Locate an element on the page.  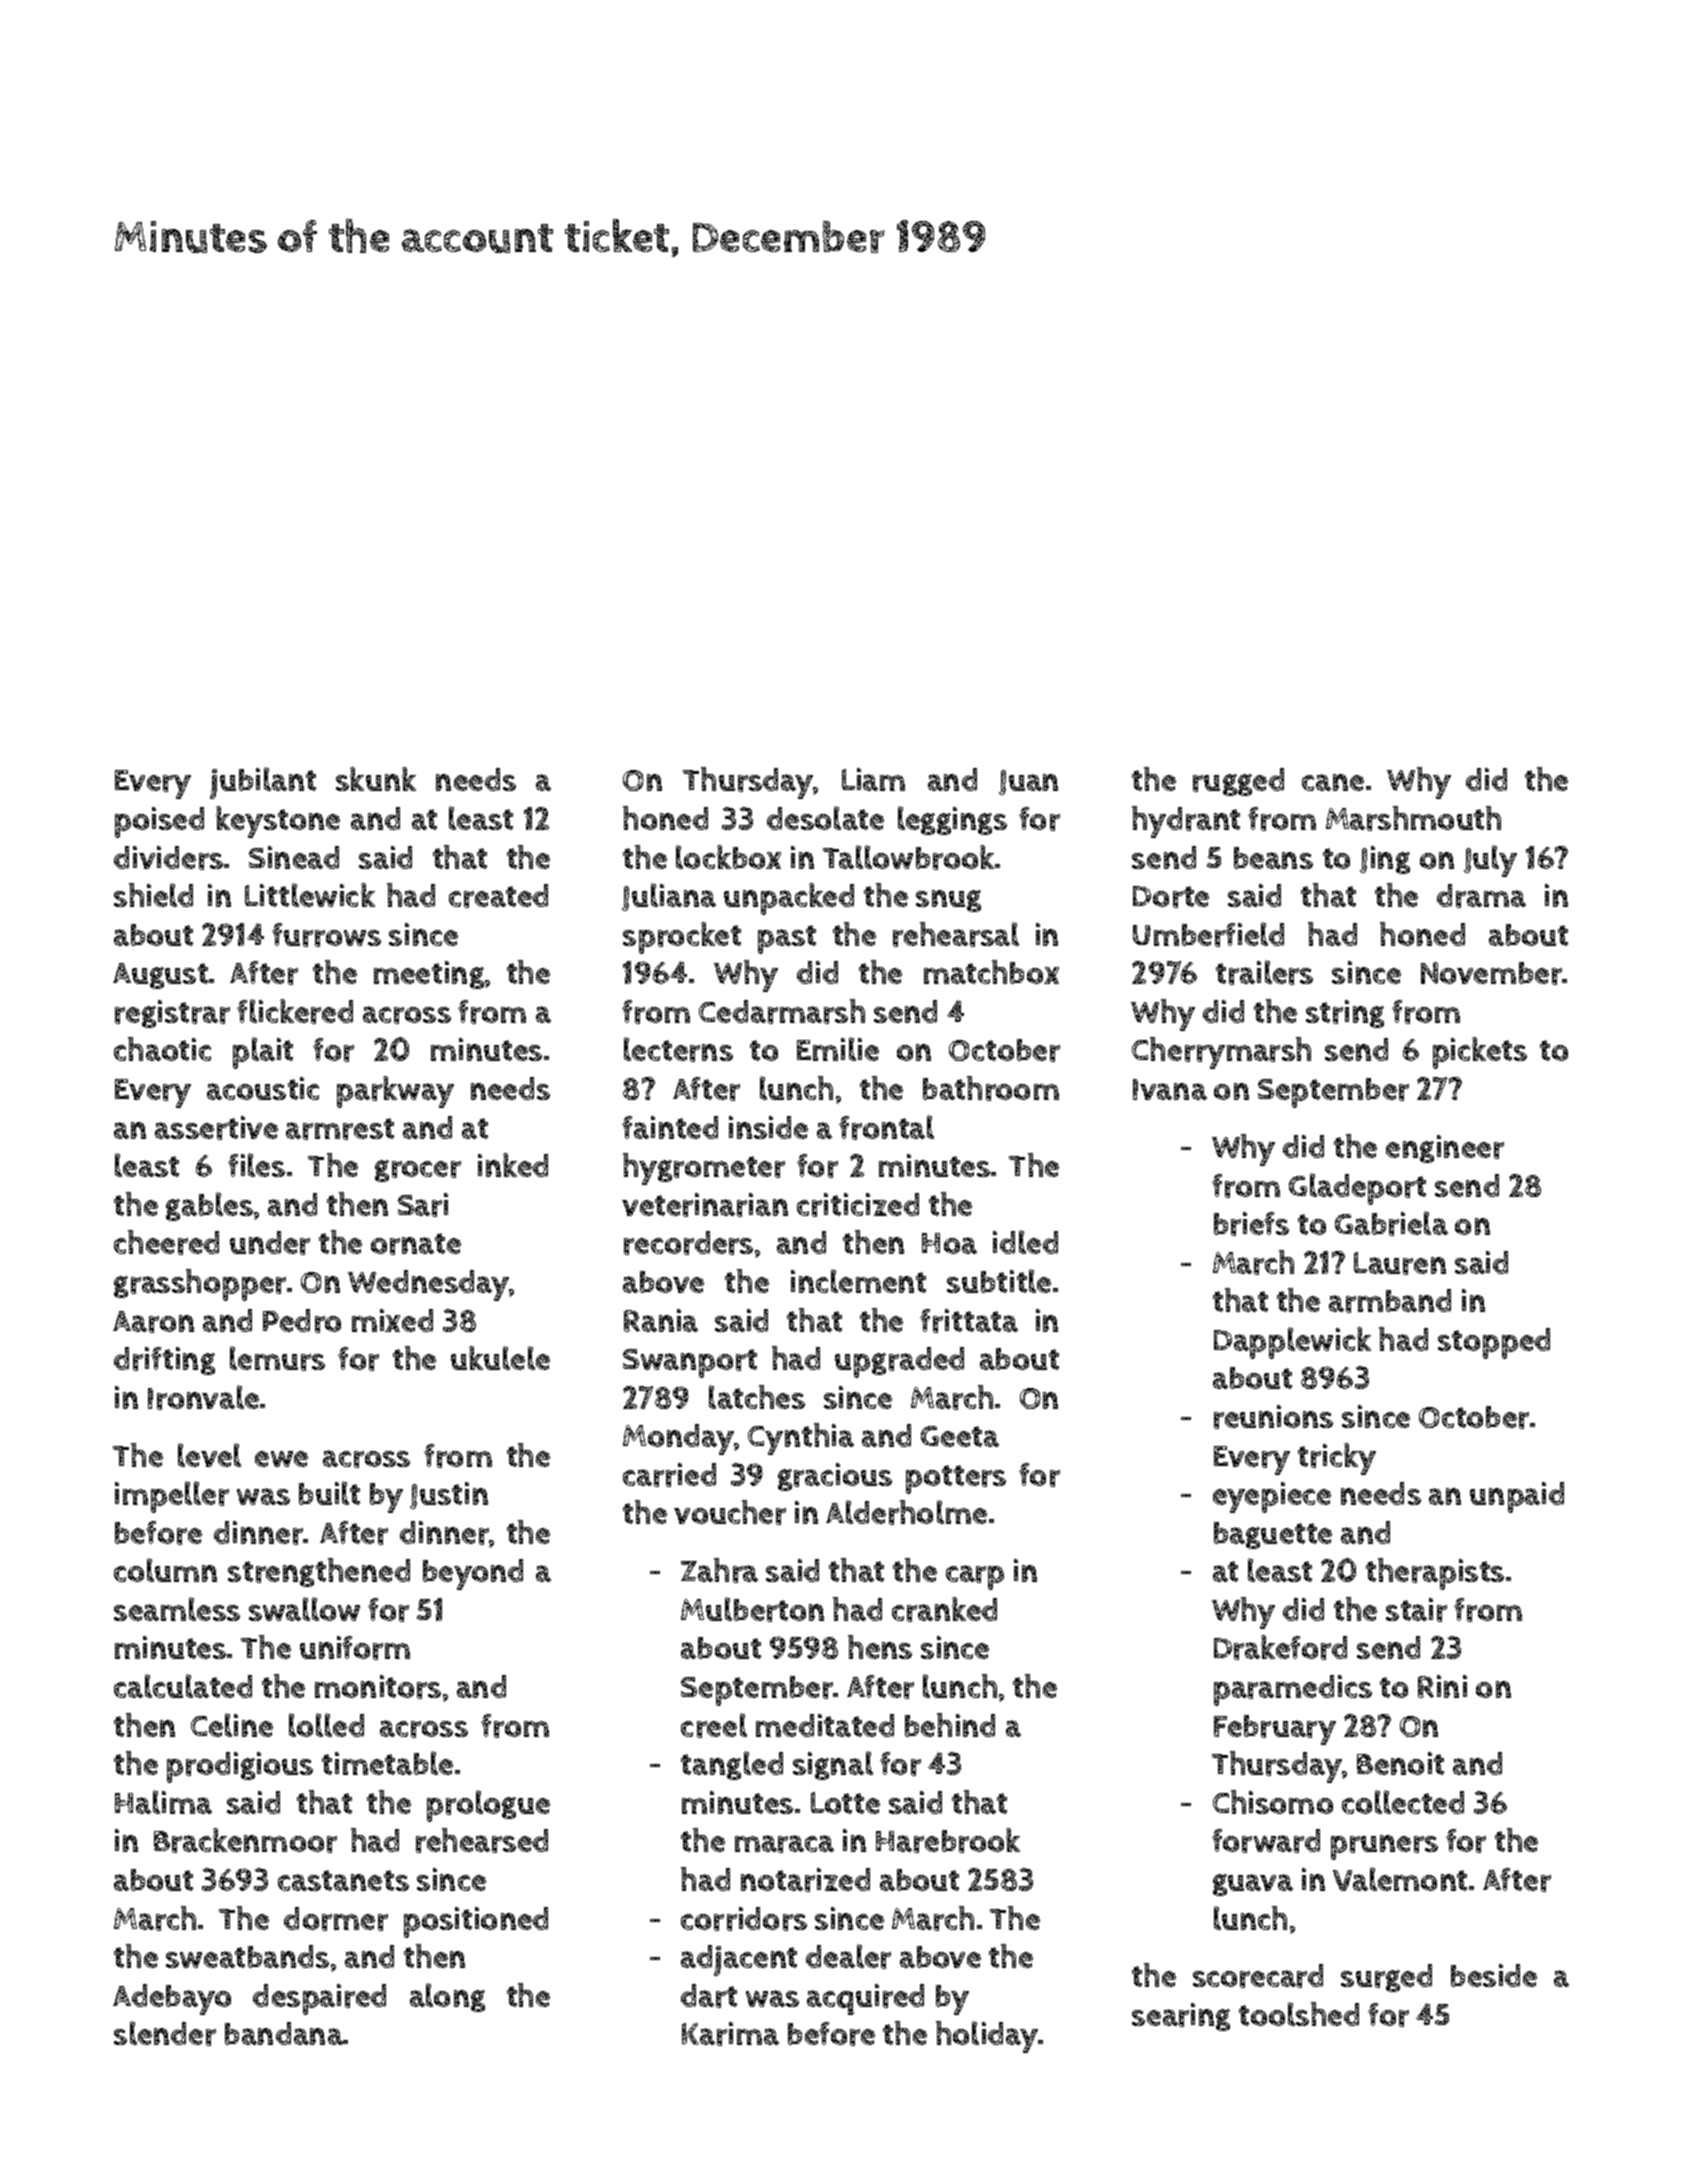
scorecard is located at coordinates (1258, 1976).
